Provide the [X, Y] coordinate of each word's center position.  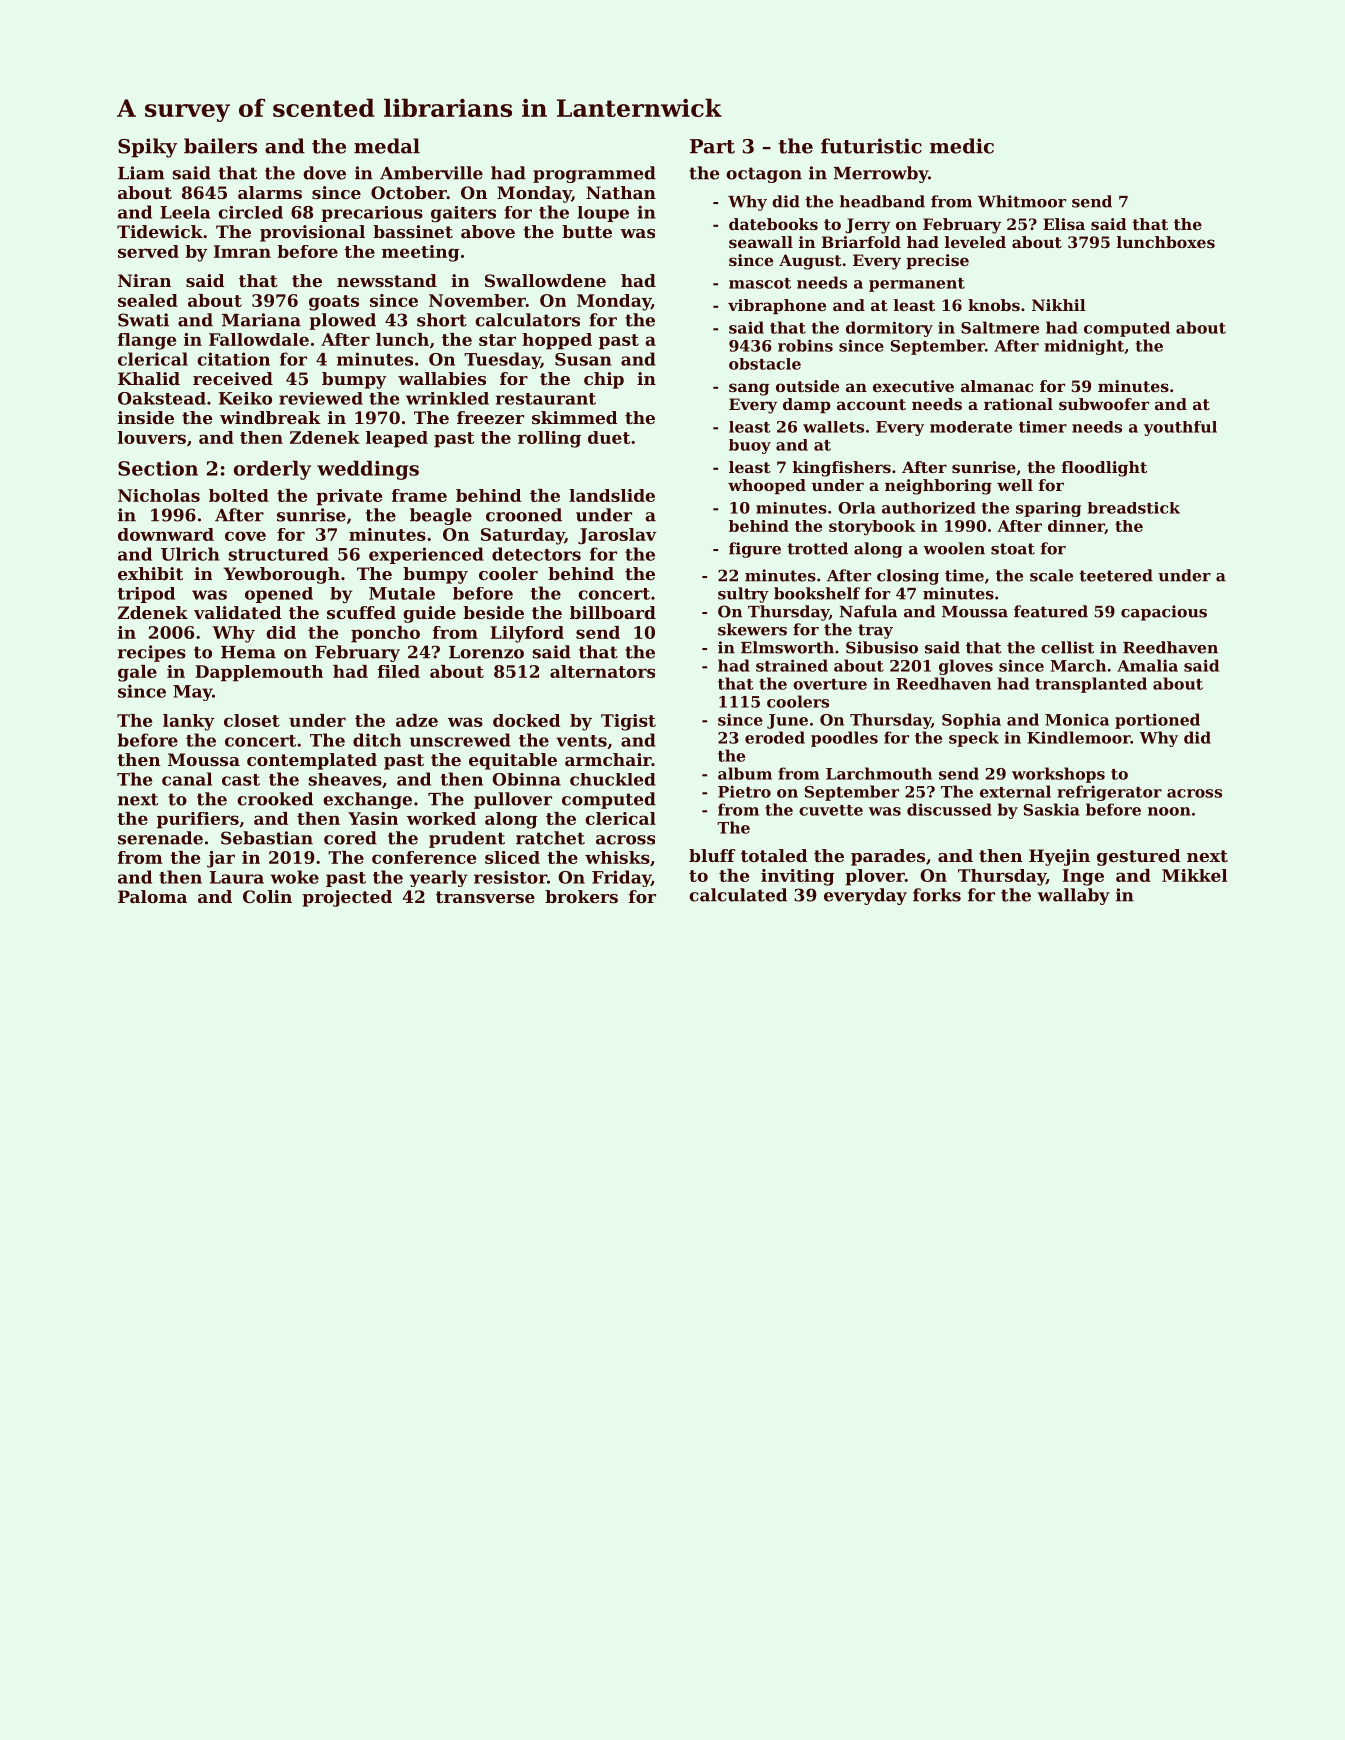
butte [587, 231]
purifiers [198, 820]
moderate [971, 427]
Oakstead [162, 398]
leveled [975, 242]
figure [755, 550]
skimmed [575, 417]
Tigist [628, 722]
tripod [146, 595]
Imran [242, 251]
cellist [1067, 647]
